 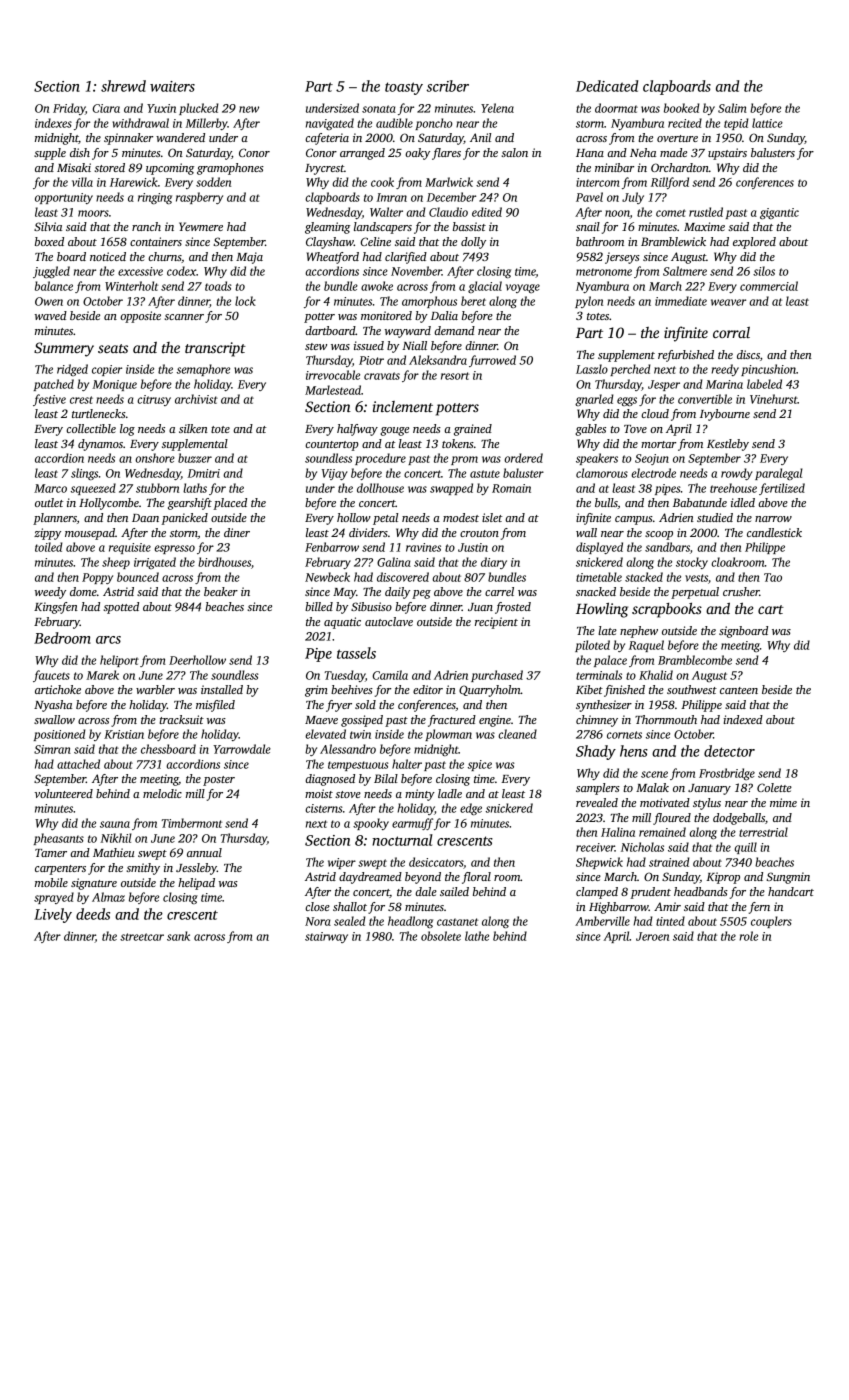 I want to click on role, so click(x=748, y=936).
